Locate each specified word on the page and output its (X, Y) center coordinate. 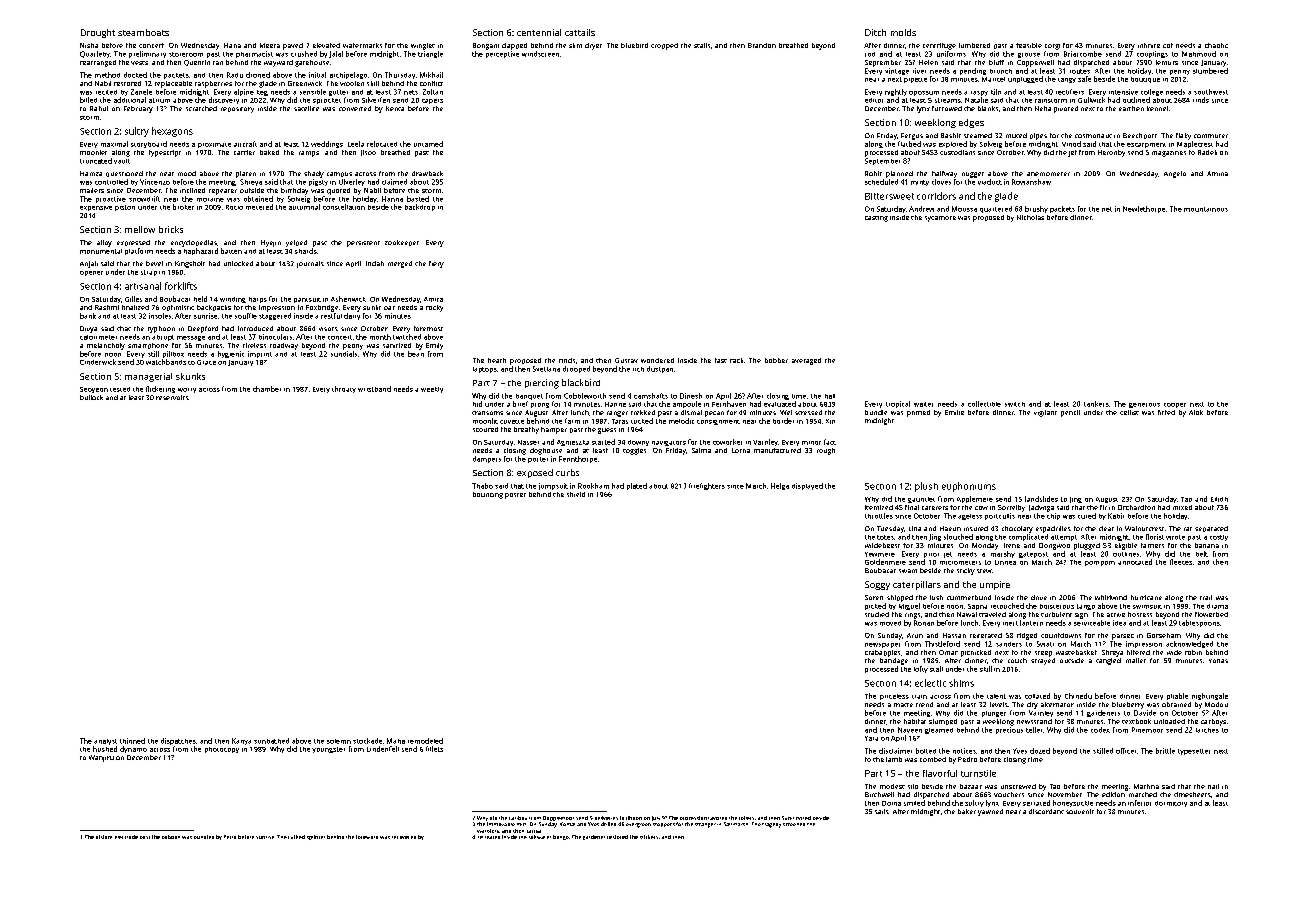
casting (876, 219)
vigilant (1045, 413)
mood (187, 173)
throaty (344, 389)
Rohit (873, 173)
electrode (126, 837)
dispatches (178, 741)
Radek (1207, 152)
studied (877, 614)
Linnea (1005, 562)
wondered (657, 360)
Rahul (99, 108)
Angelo (1175, 174)
